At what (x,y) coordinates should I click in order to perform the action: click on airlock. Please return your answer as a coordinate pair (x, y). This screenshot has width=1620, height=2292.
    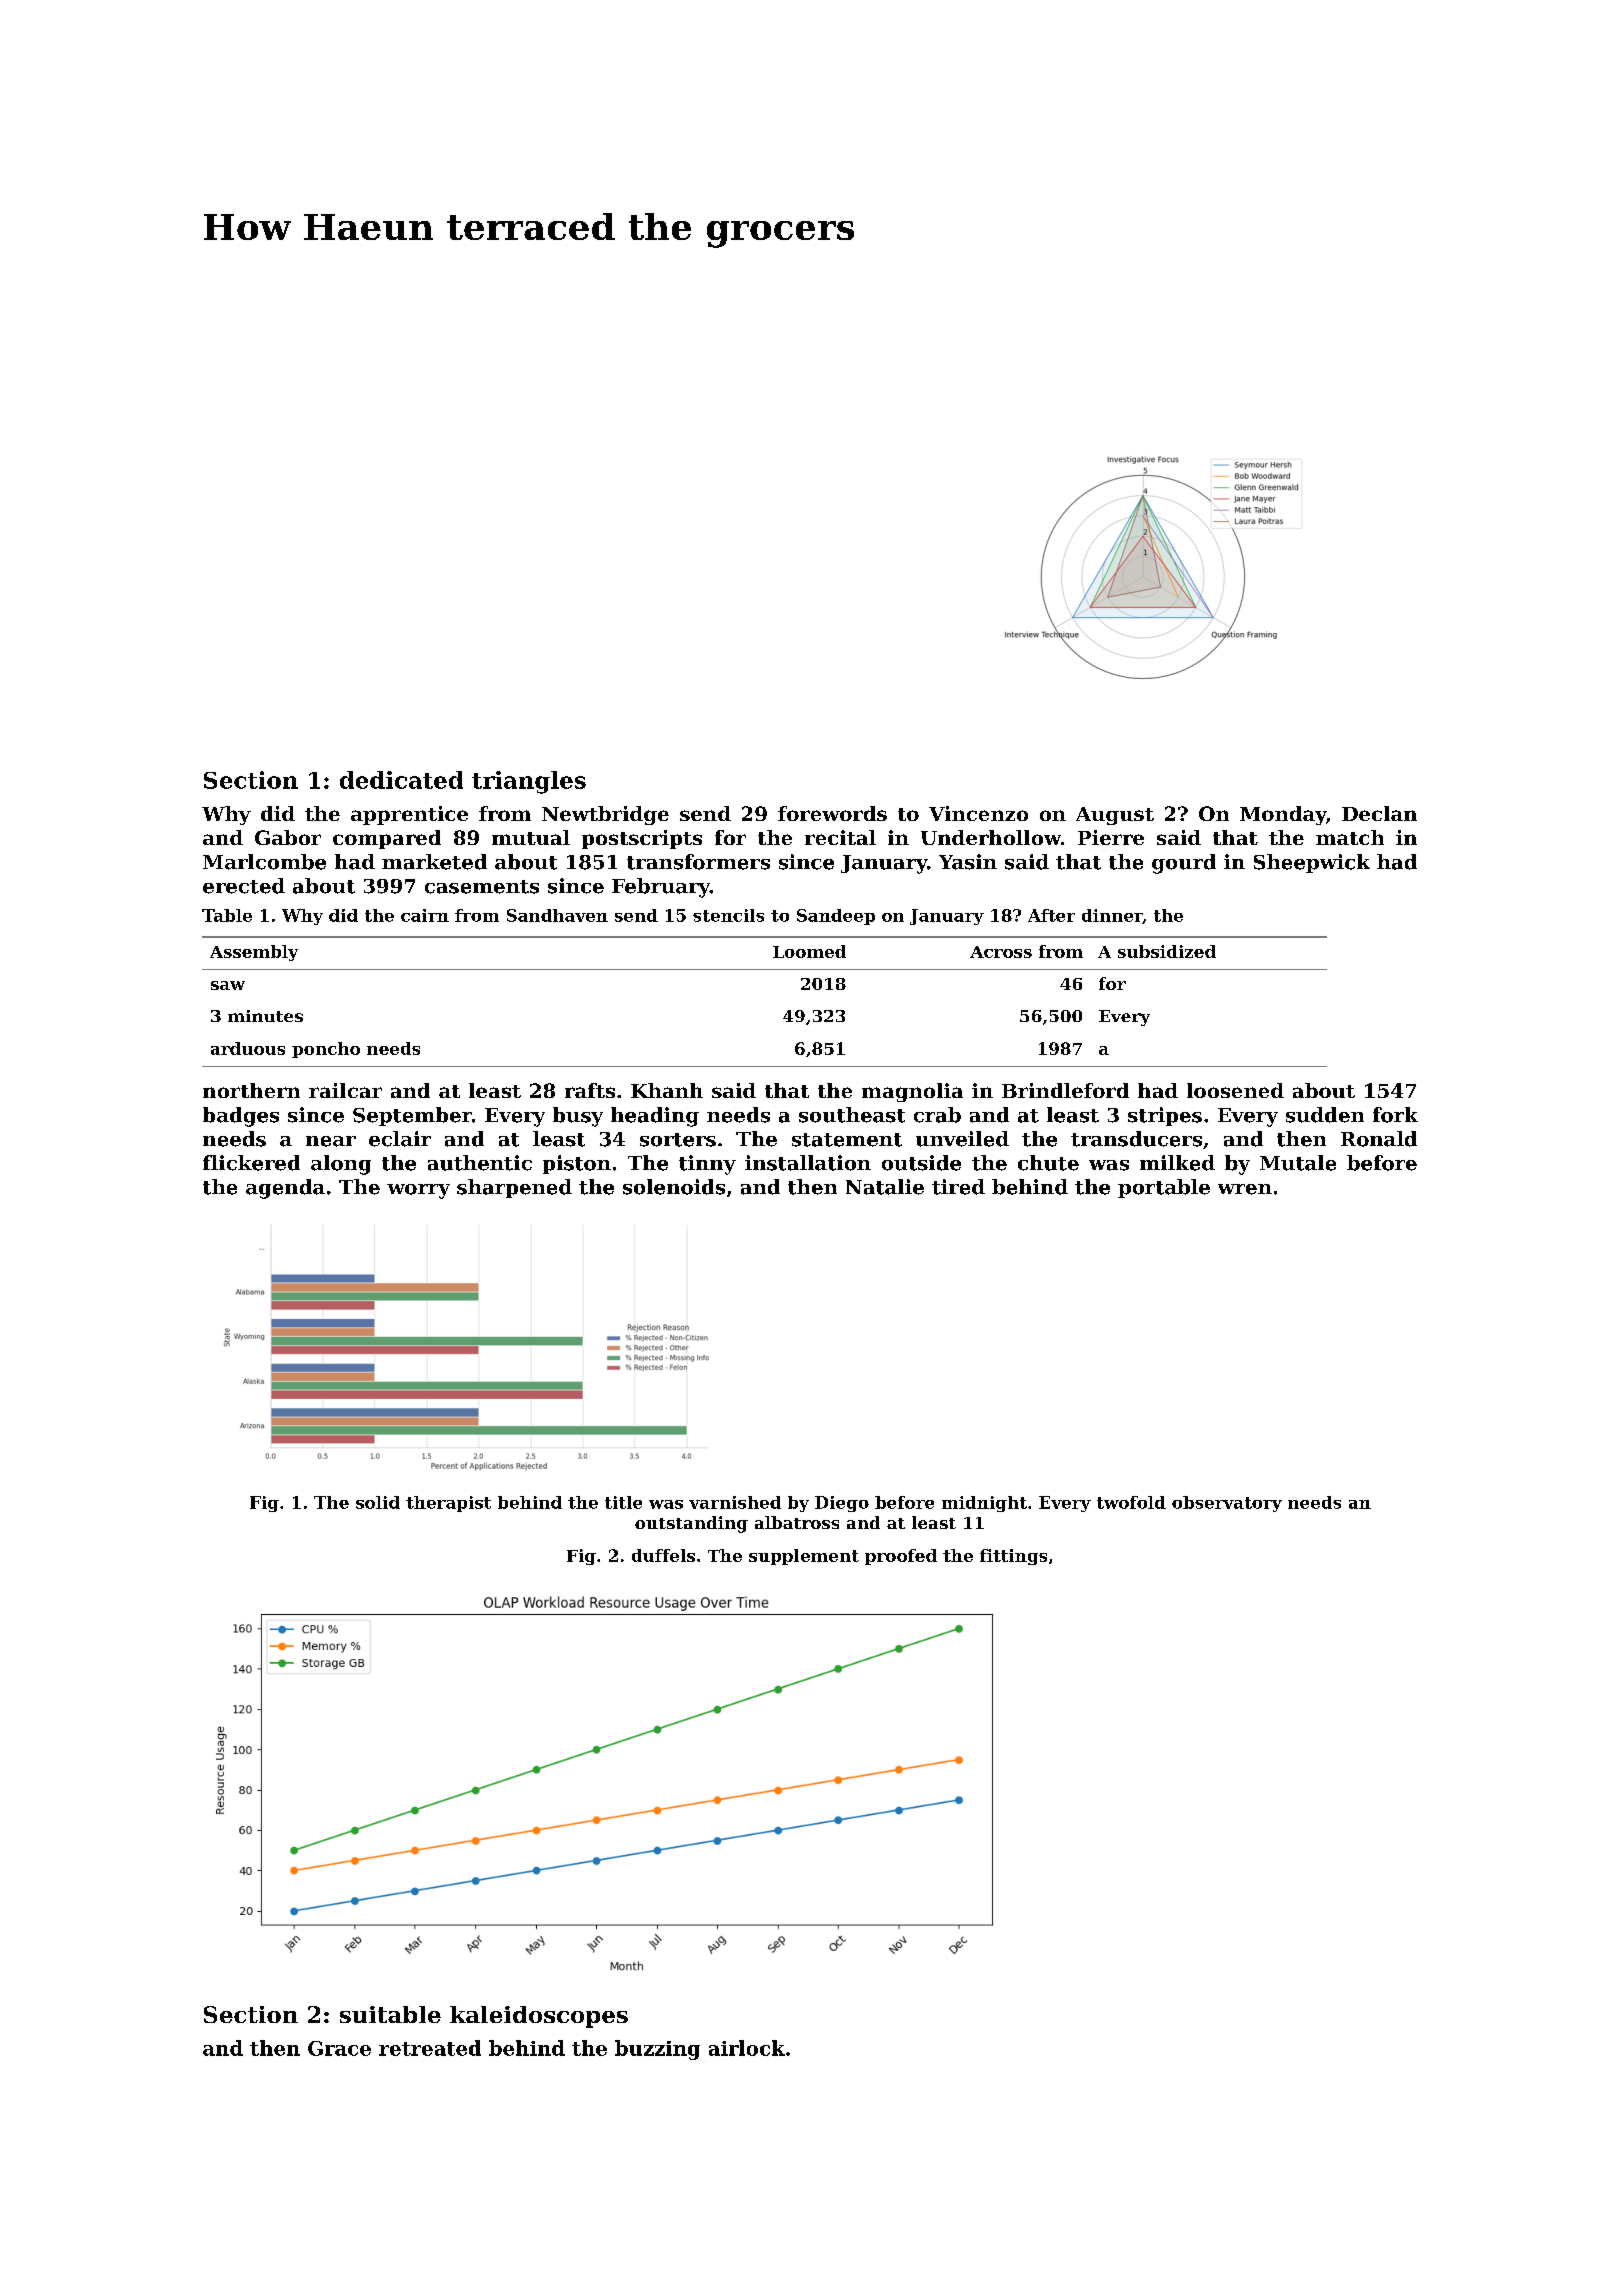
    Looking at the image, I should click on (747, 2048).
